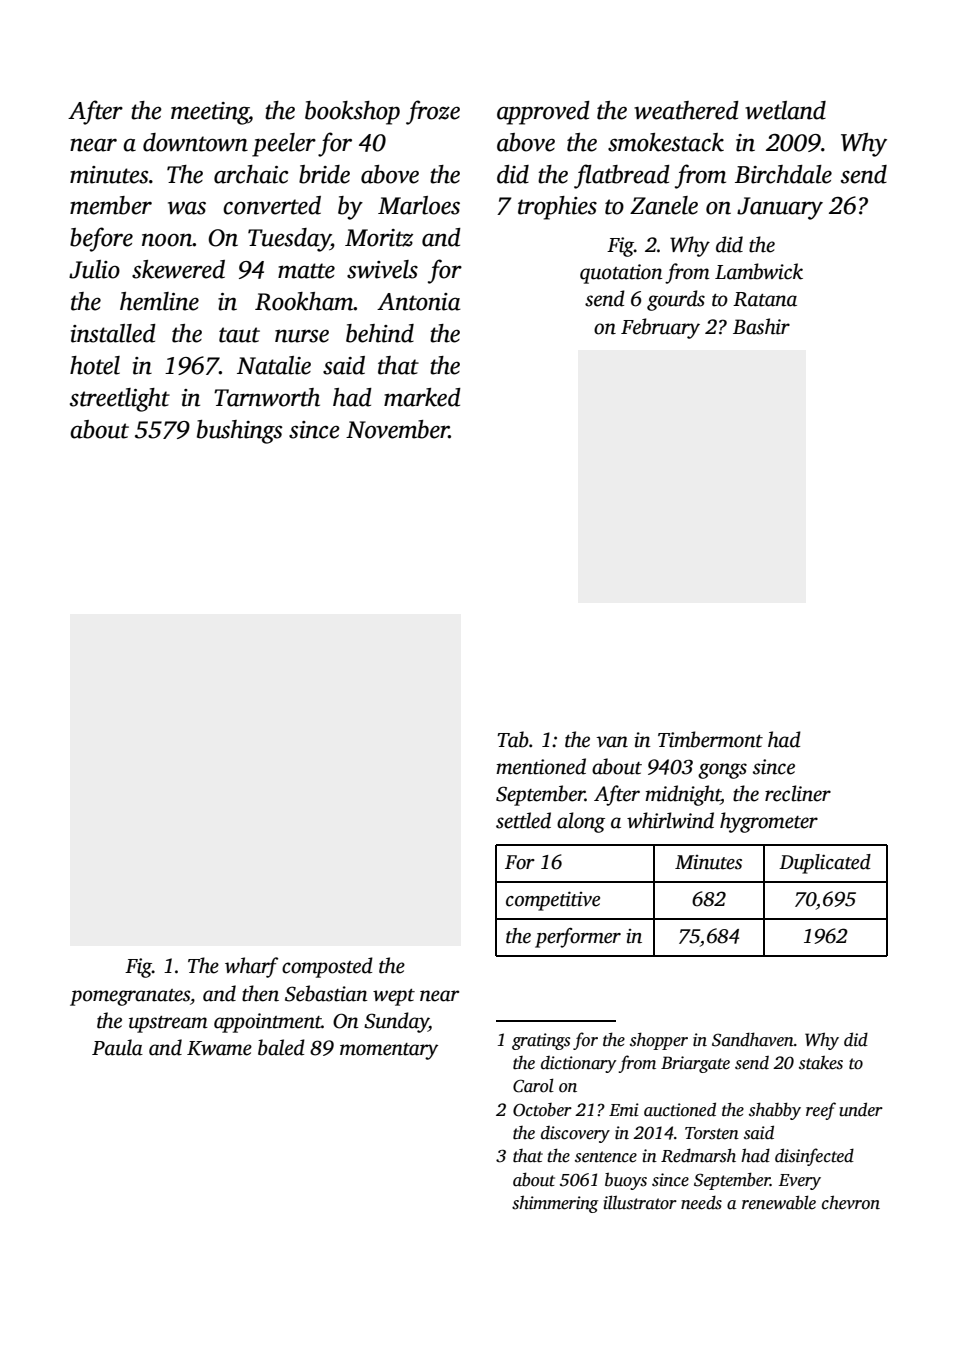 This screenshot has width=957, height=1358. What do you see at coordinates (397, 429) in the screenshot?
I see `November` at bounding box center [397, 429].
